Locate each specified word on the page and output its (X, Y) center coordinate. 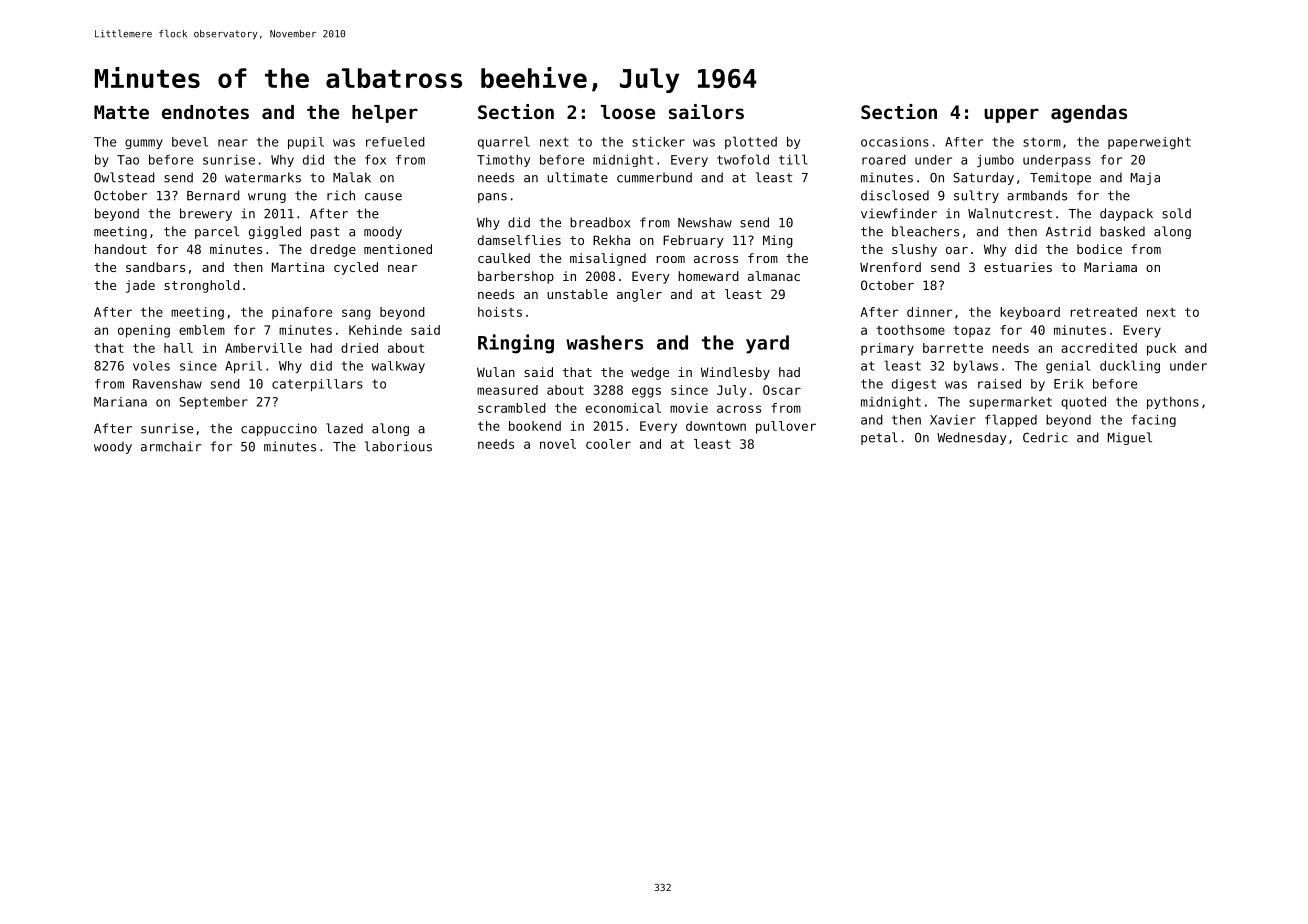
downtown (716, 426)
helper (385, 114)
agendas (1089, 114)
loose (628, 112)
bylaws (976, 366)
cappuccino (279, 429)
